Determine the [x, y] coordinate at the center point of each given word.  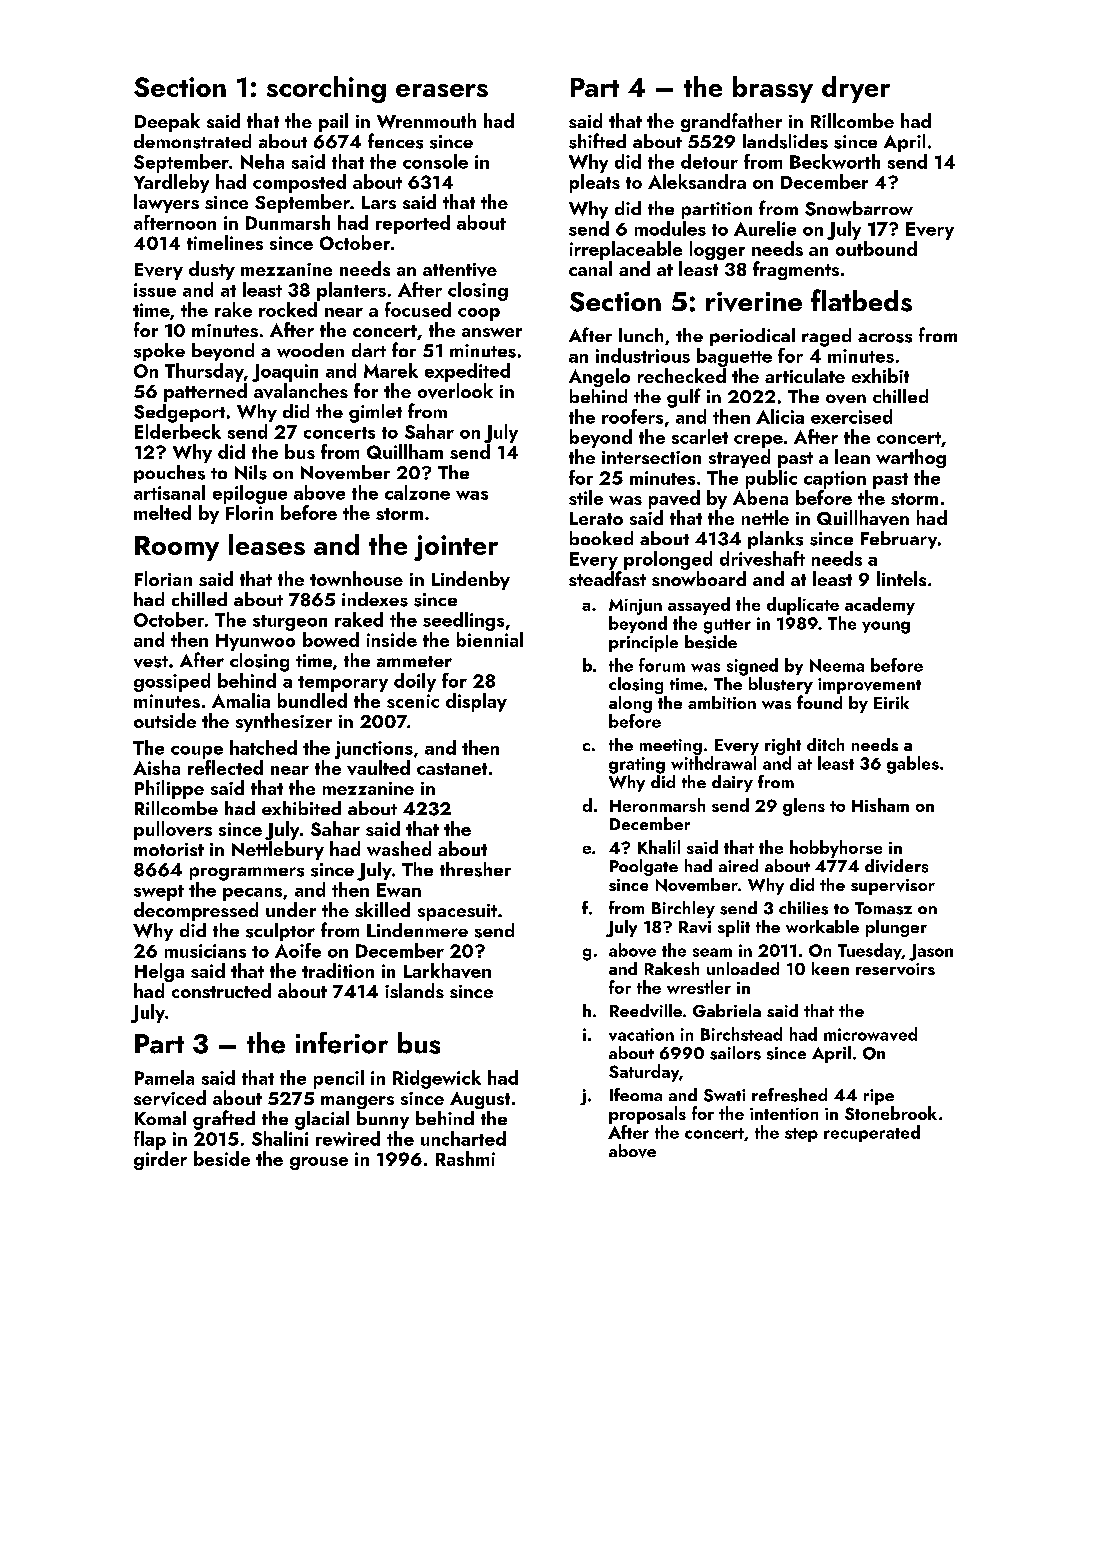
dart [369, 350]
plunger [896, 928]
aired [738, 865]
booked [601, 538]
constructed [221, 990]
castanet [452, 769]
